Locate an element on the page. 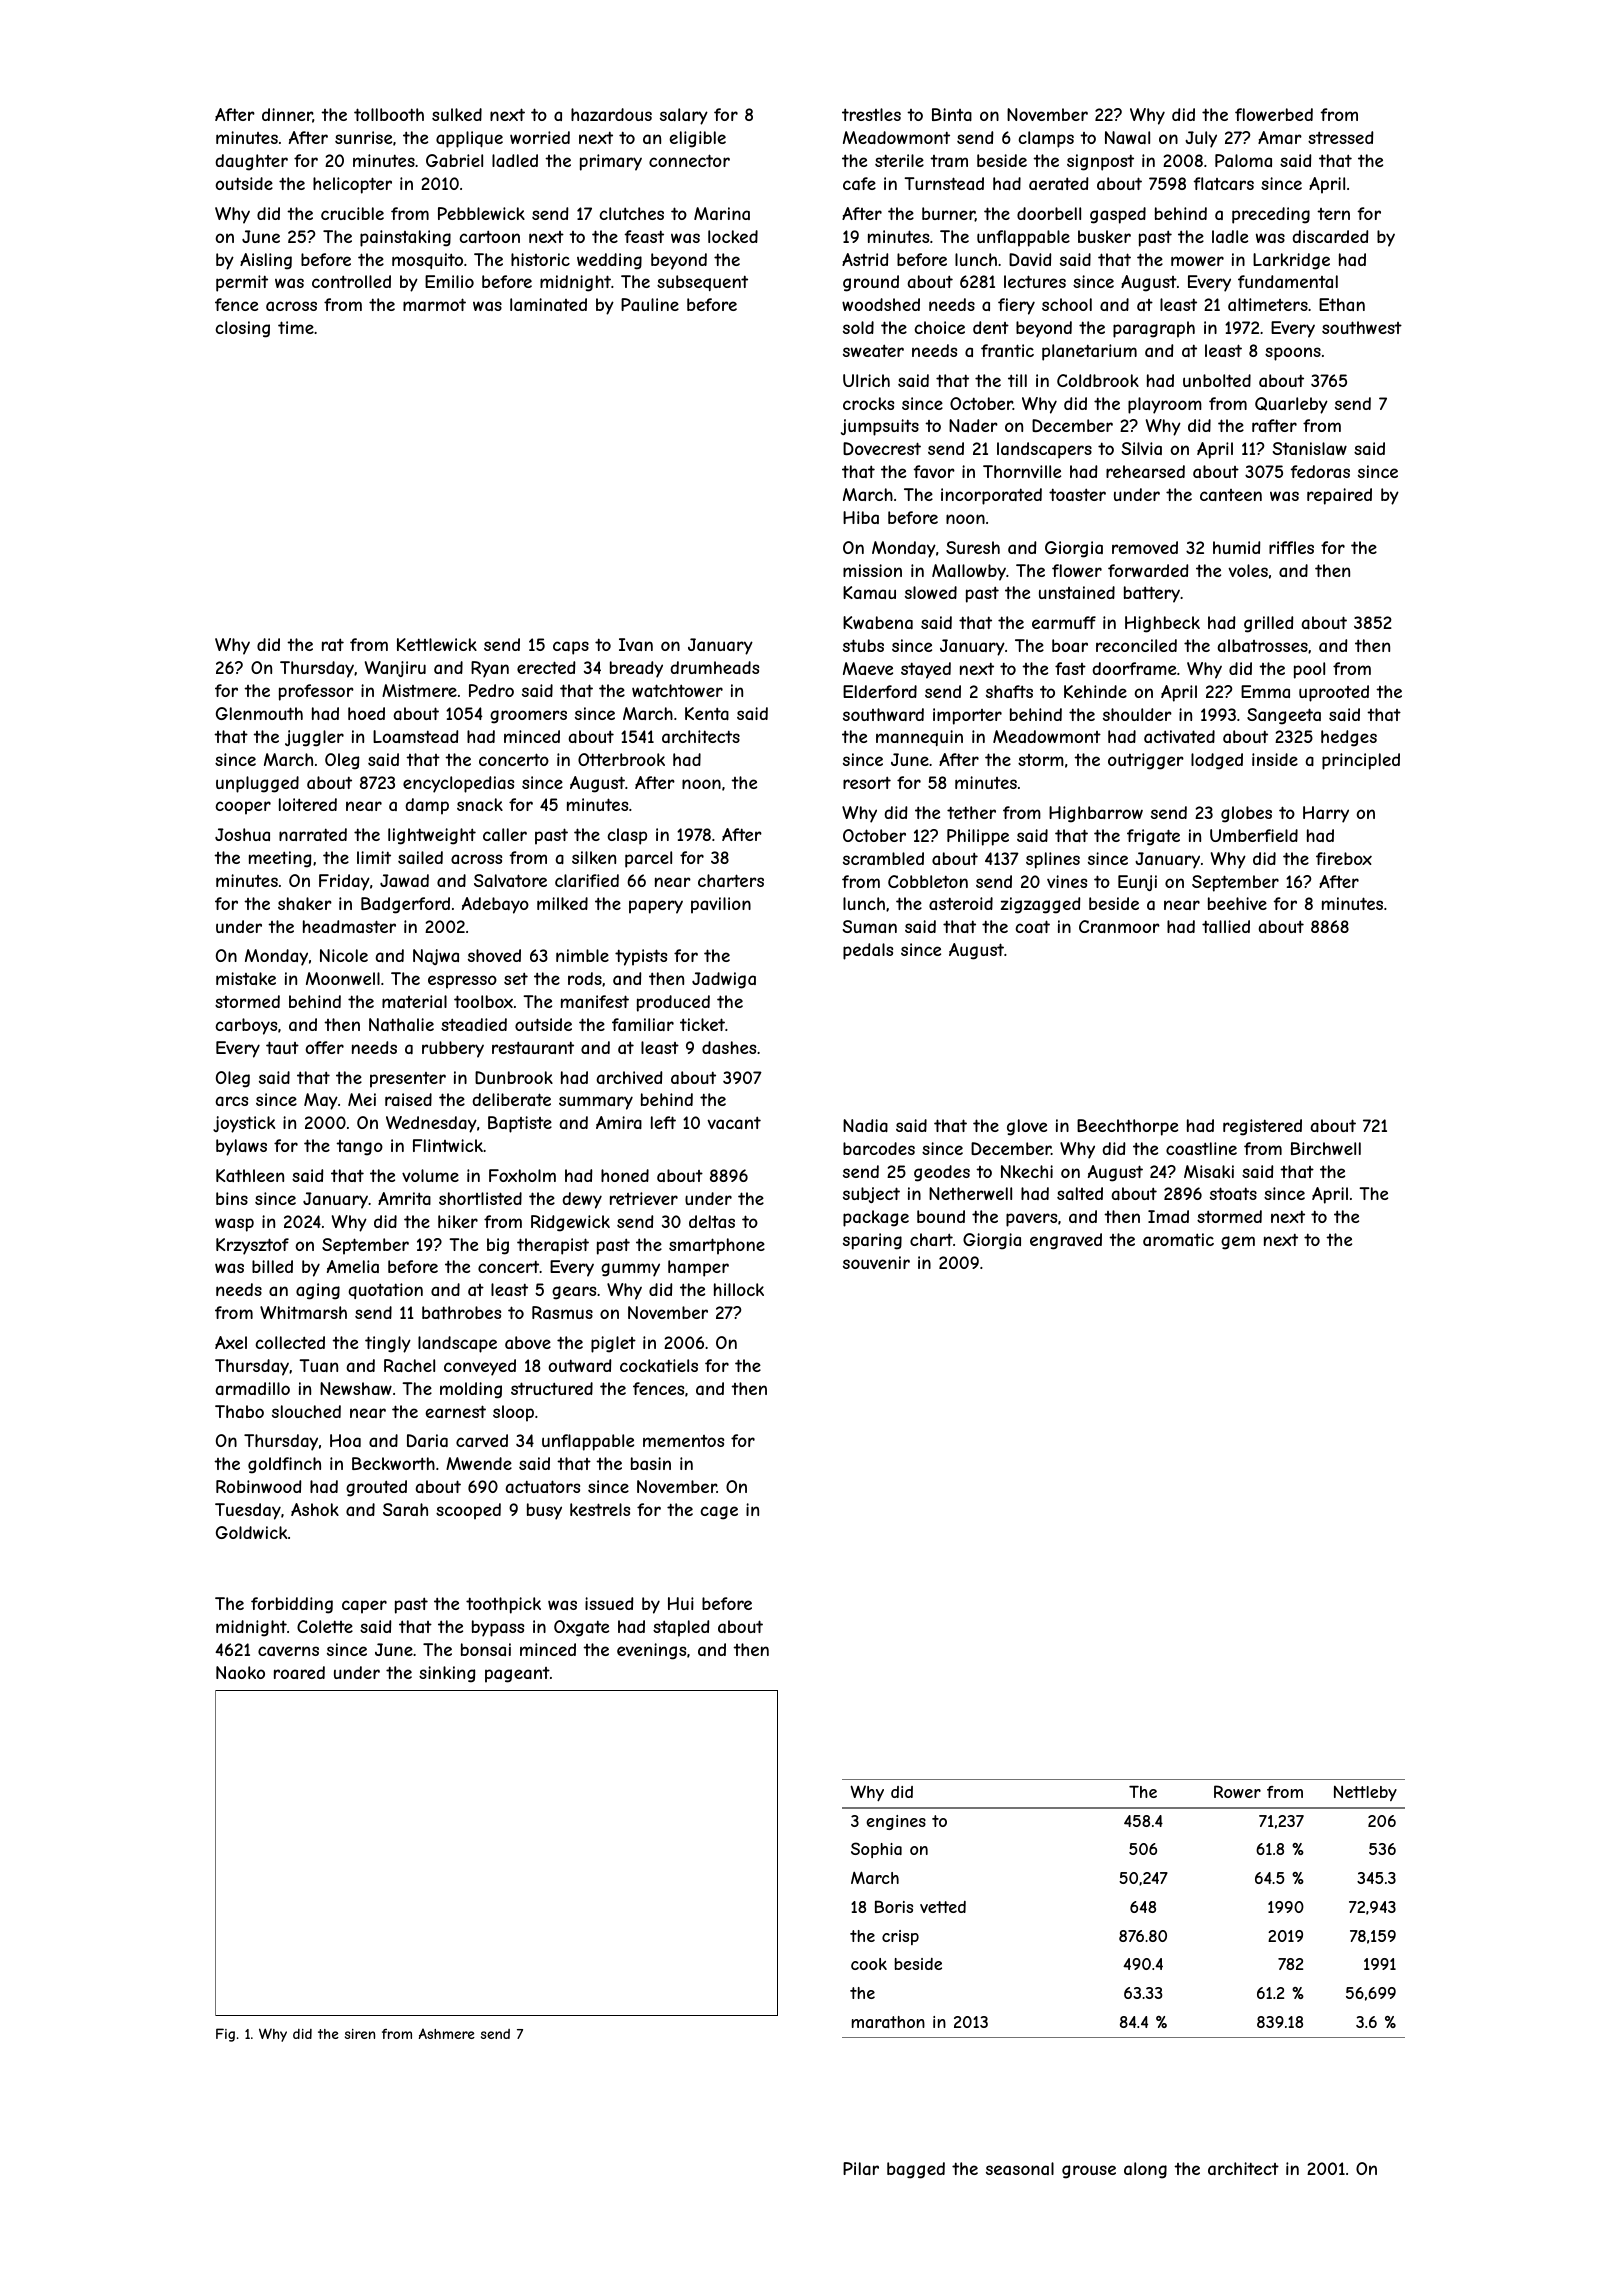  permit is located at coordinates (242, 283).
